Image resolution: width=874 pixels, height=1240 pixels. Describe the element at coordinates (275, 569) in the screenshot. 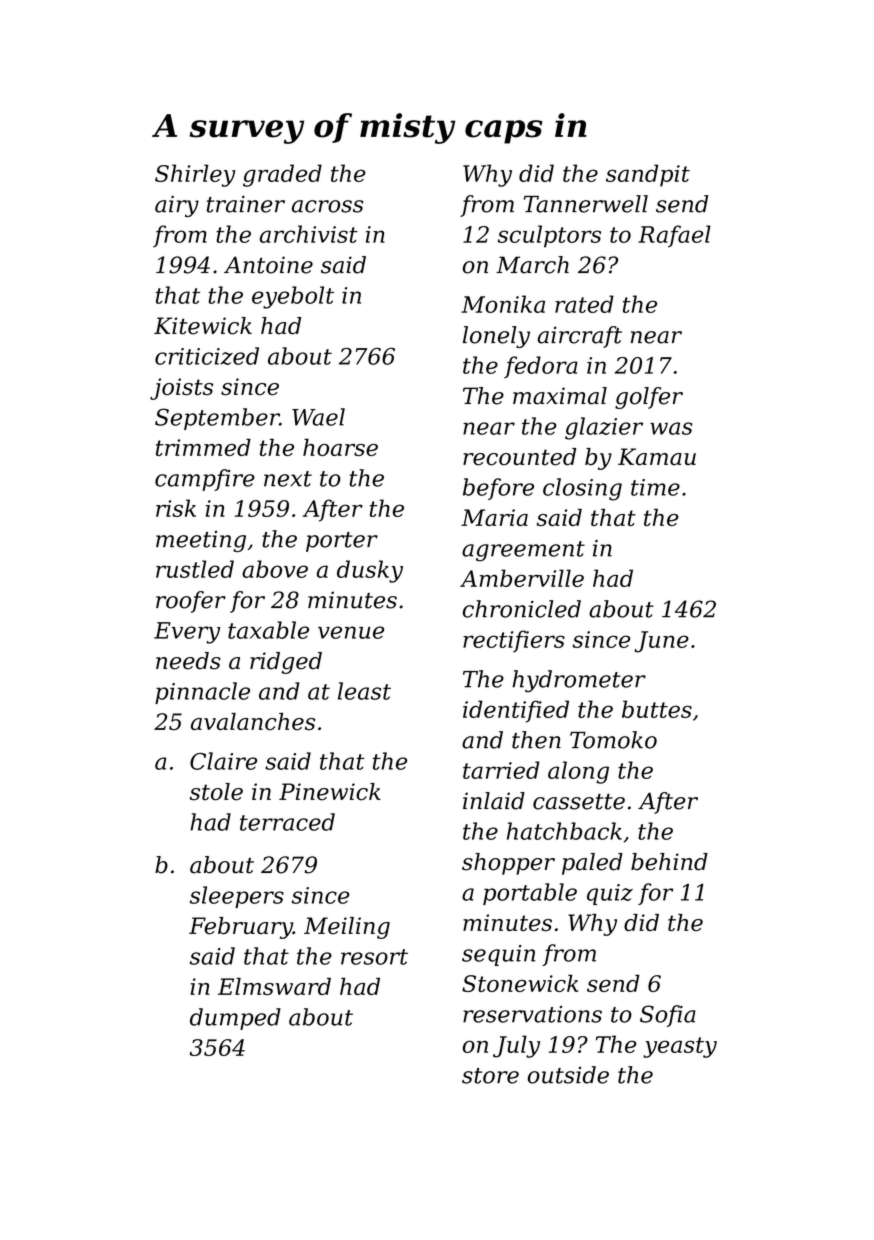

I see `above` at that location.
